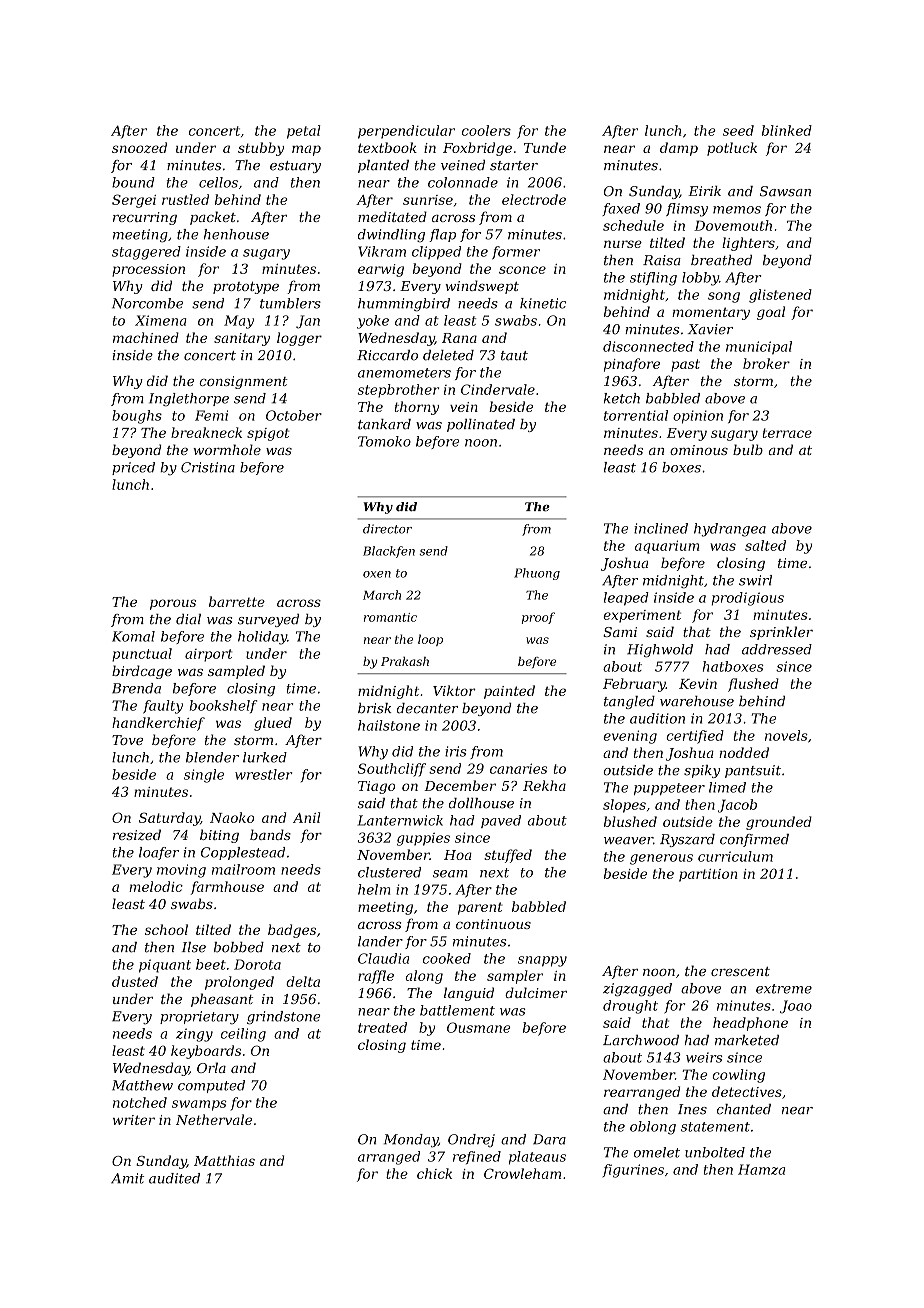 Image resolution: width=924 pixels, height=1308 pixels. What do you see at coordinates (173, 604) in the image?
I see `porous` at bounding box center [173, 604].
